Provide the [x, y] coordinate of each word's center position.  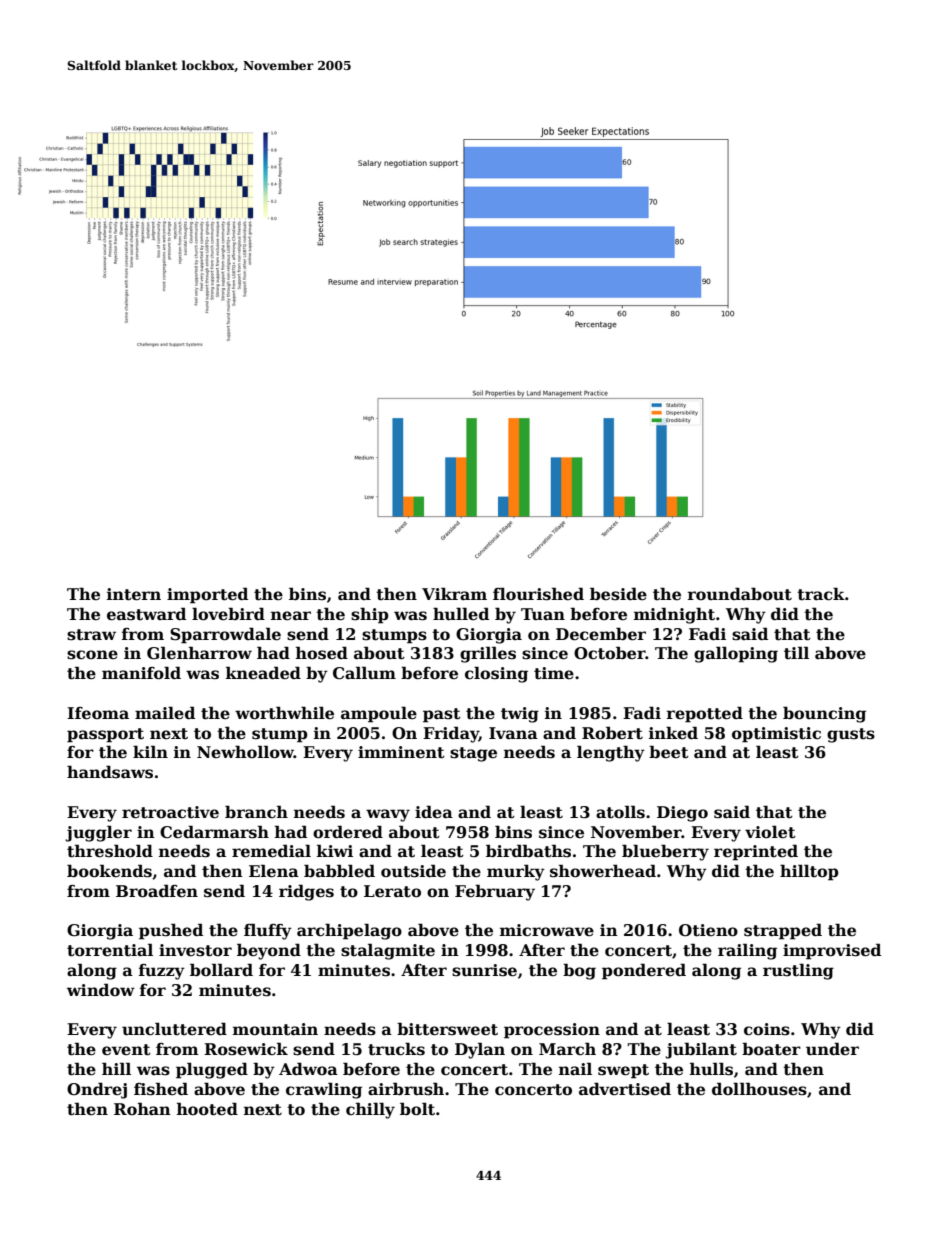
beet [669, 752]
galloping [736, 654]
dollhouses [759, 1089]
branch [256, 811]
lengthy [611, 753]
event [126, 1050]
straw [91, 635]
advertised [625, 1089]
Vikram [454, 593]
